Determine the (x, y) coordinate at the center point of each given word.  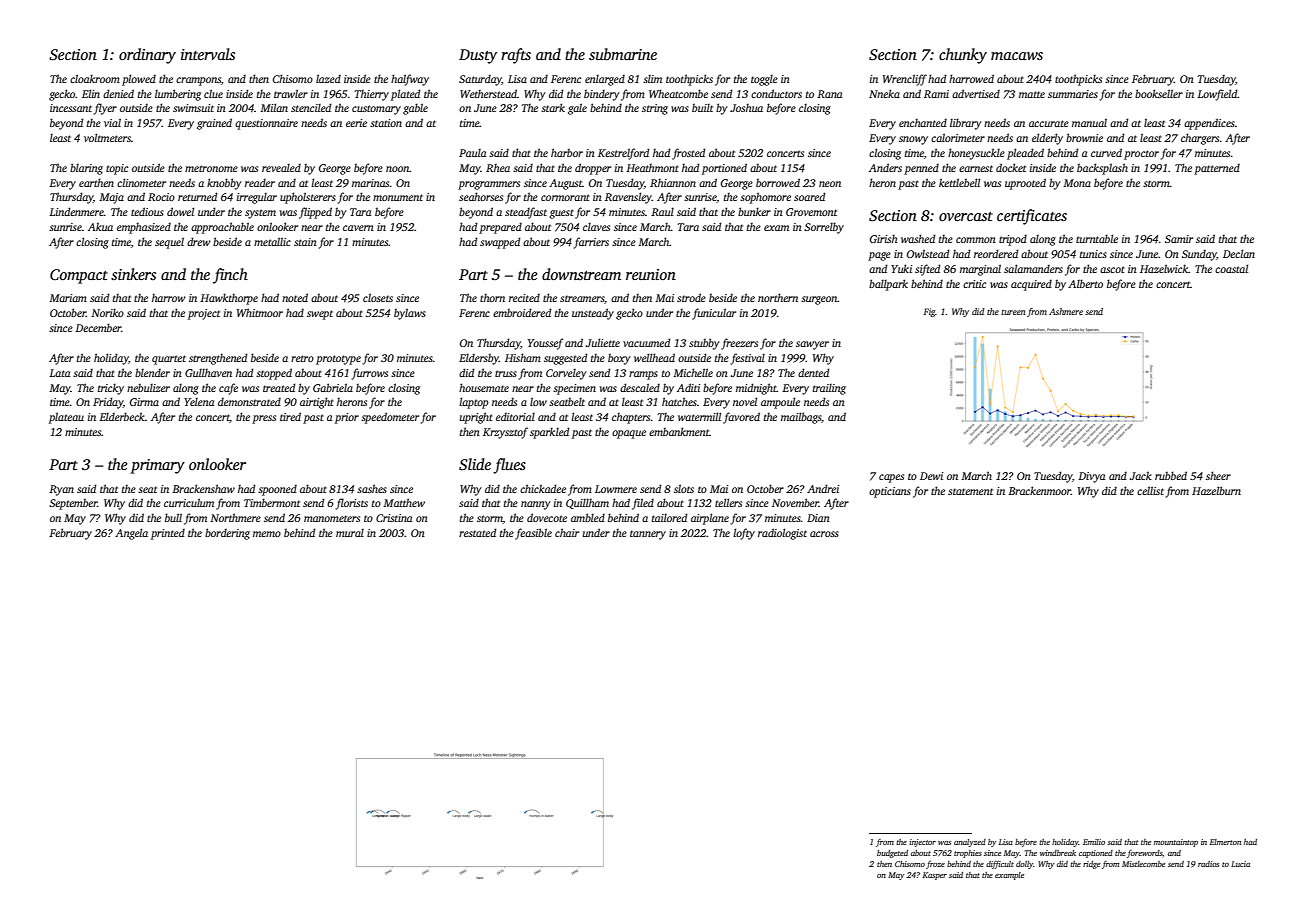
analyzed (970, 843)
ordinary (147, 56)
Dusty (478, 56)
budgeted (892, 854)
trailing (829, 389)
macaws (1017, 56)
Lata (59, 373)
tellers (728, 502)
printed (168, 534)
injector (922, 843)
